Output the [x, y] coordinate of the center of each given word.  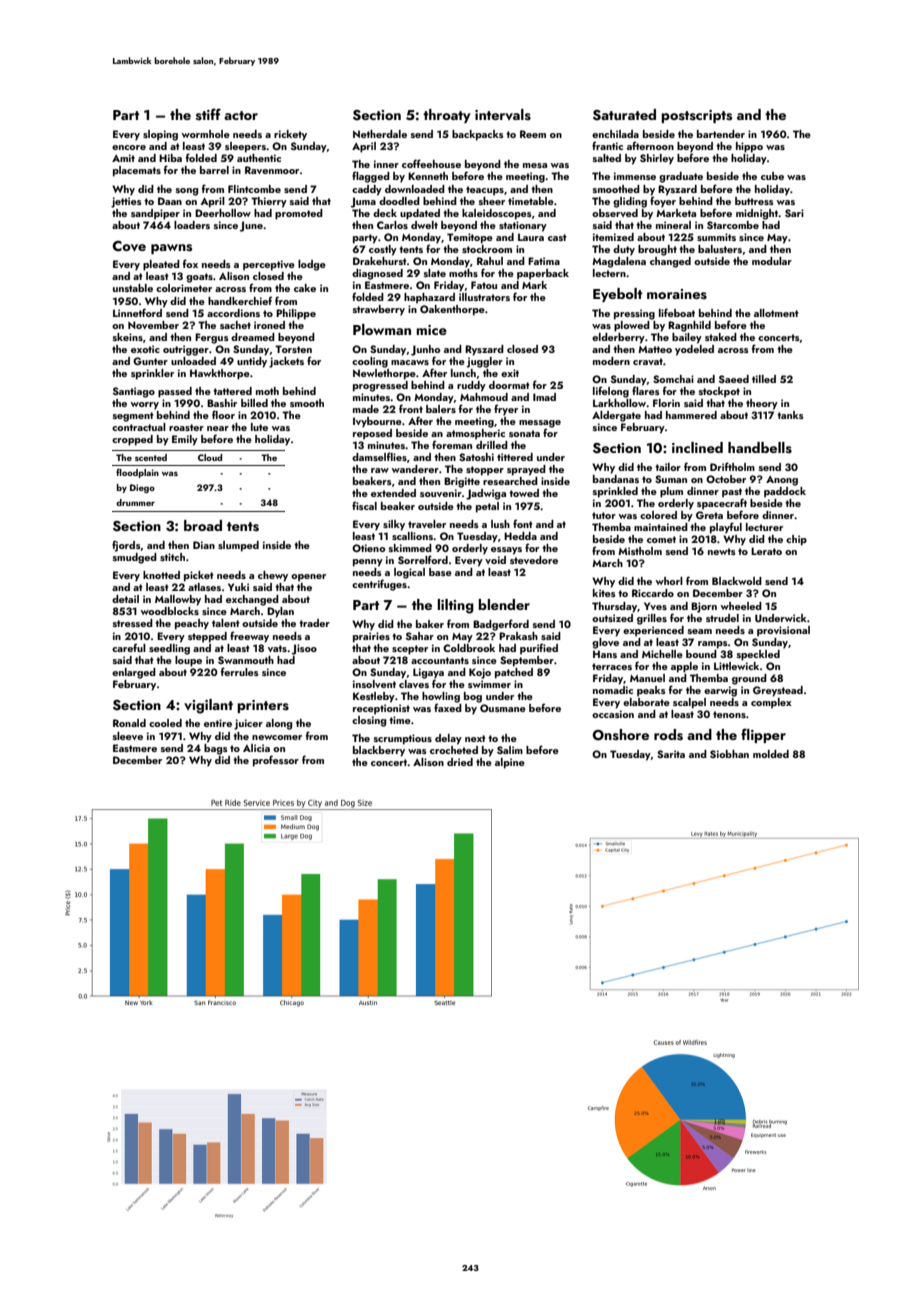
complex [771, 703]
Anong [782, 481]
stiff [208, 114]
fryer [506, 410]
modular [772, 261]
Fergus [212, 338]
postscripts [696, 116]
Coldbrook [469, 648]
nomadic [613, 690]
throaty [447, 116]
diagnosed [377, 274]
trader [314, 623]
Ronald [129, 723]
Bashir [222, 403]
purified [539, 649]
